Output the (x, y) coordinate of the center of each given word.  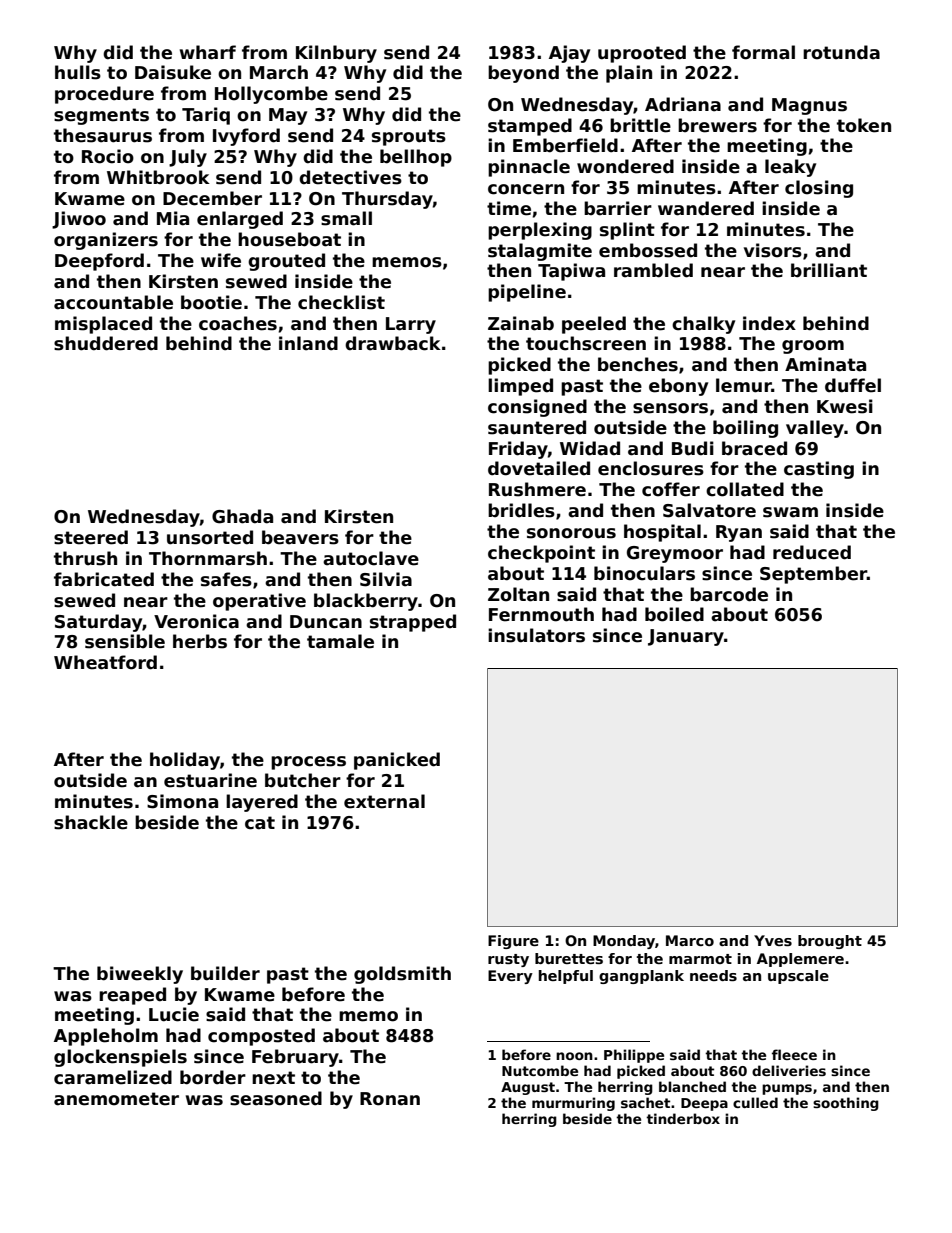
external (384, 801)
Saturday (99, 623)
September (813, 575)
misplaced (103, 325)
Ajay (569, 54)
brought (830, 942)
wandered (706, 208)
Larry (411, 325)
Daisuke (173, 72)
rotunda (841, 52)
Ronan (390, 1099)
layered (262, 803)
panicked (397, 761)
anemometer (116, 1099)
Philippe (634, 1056)
